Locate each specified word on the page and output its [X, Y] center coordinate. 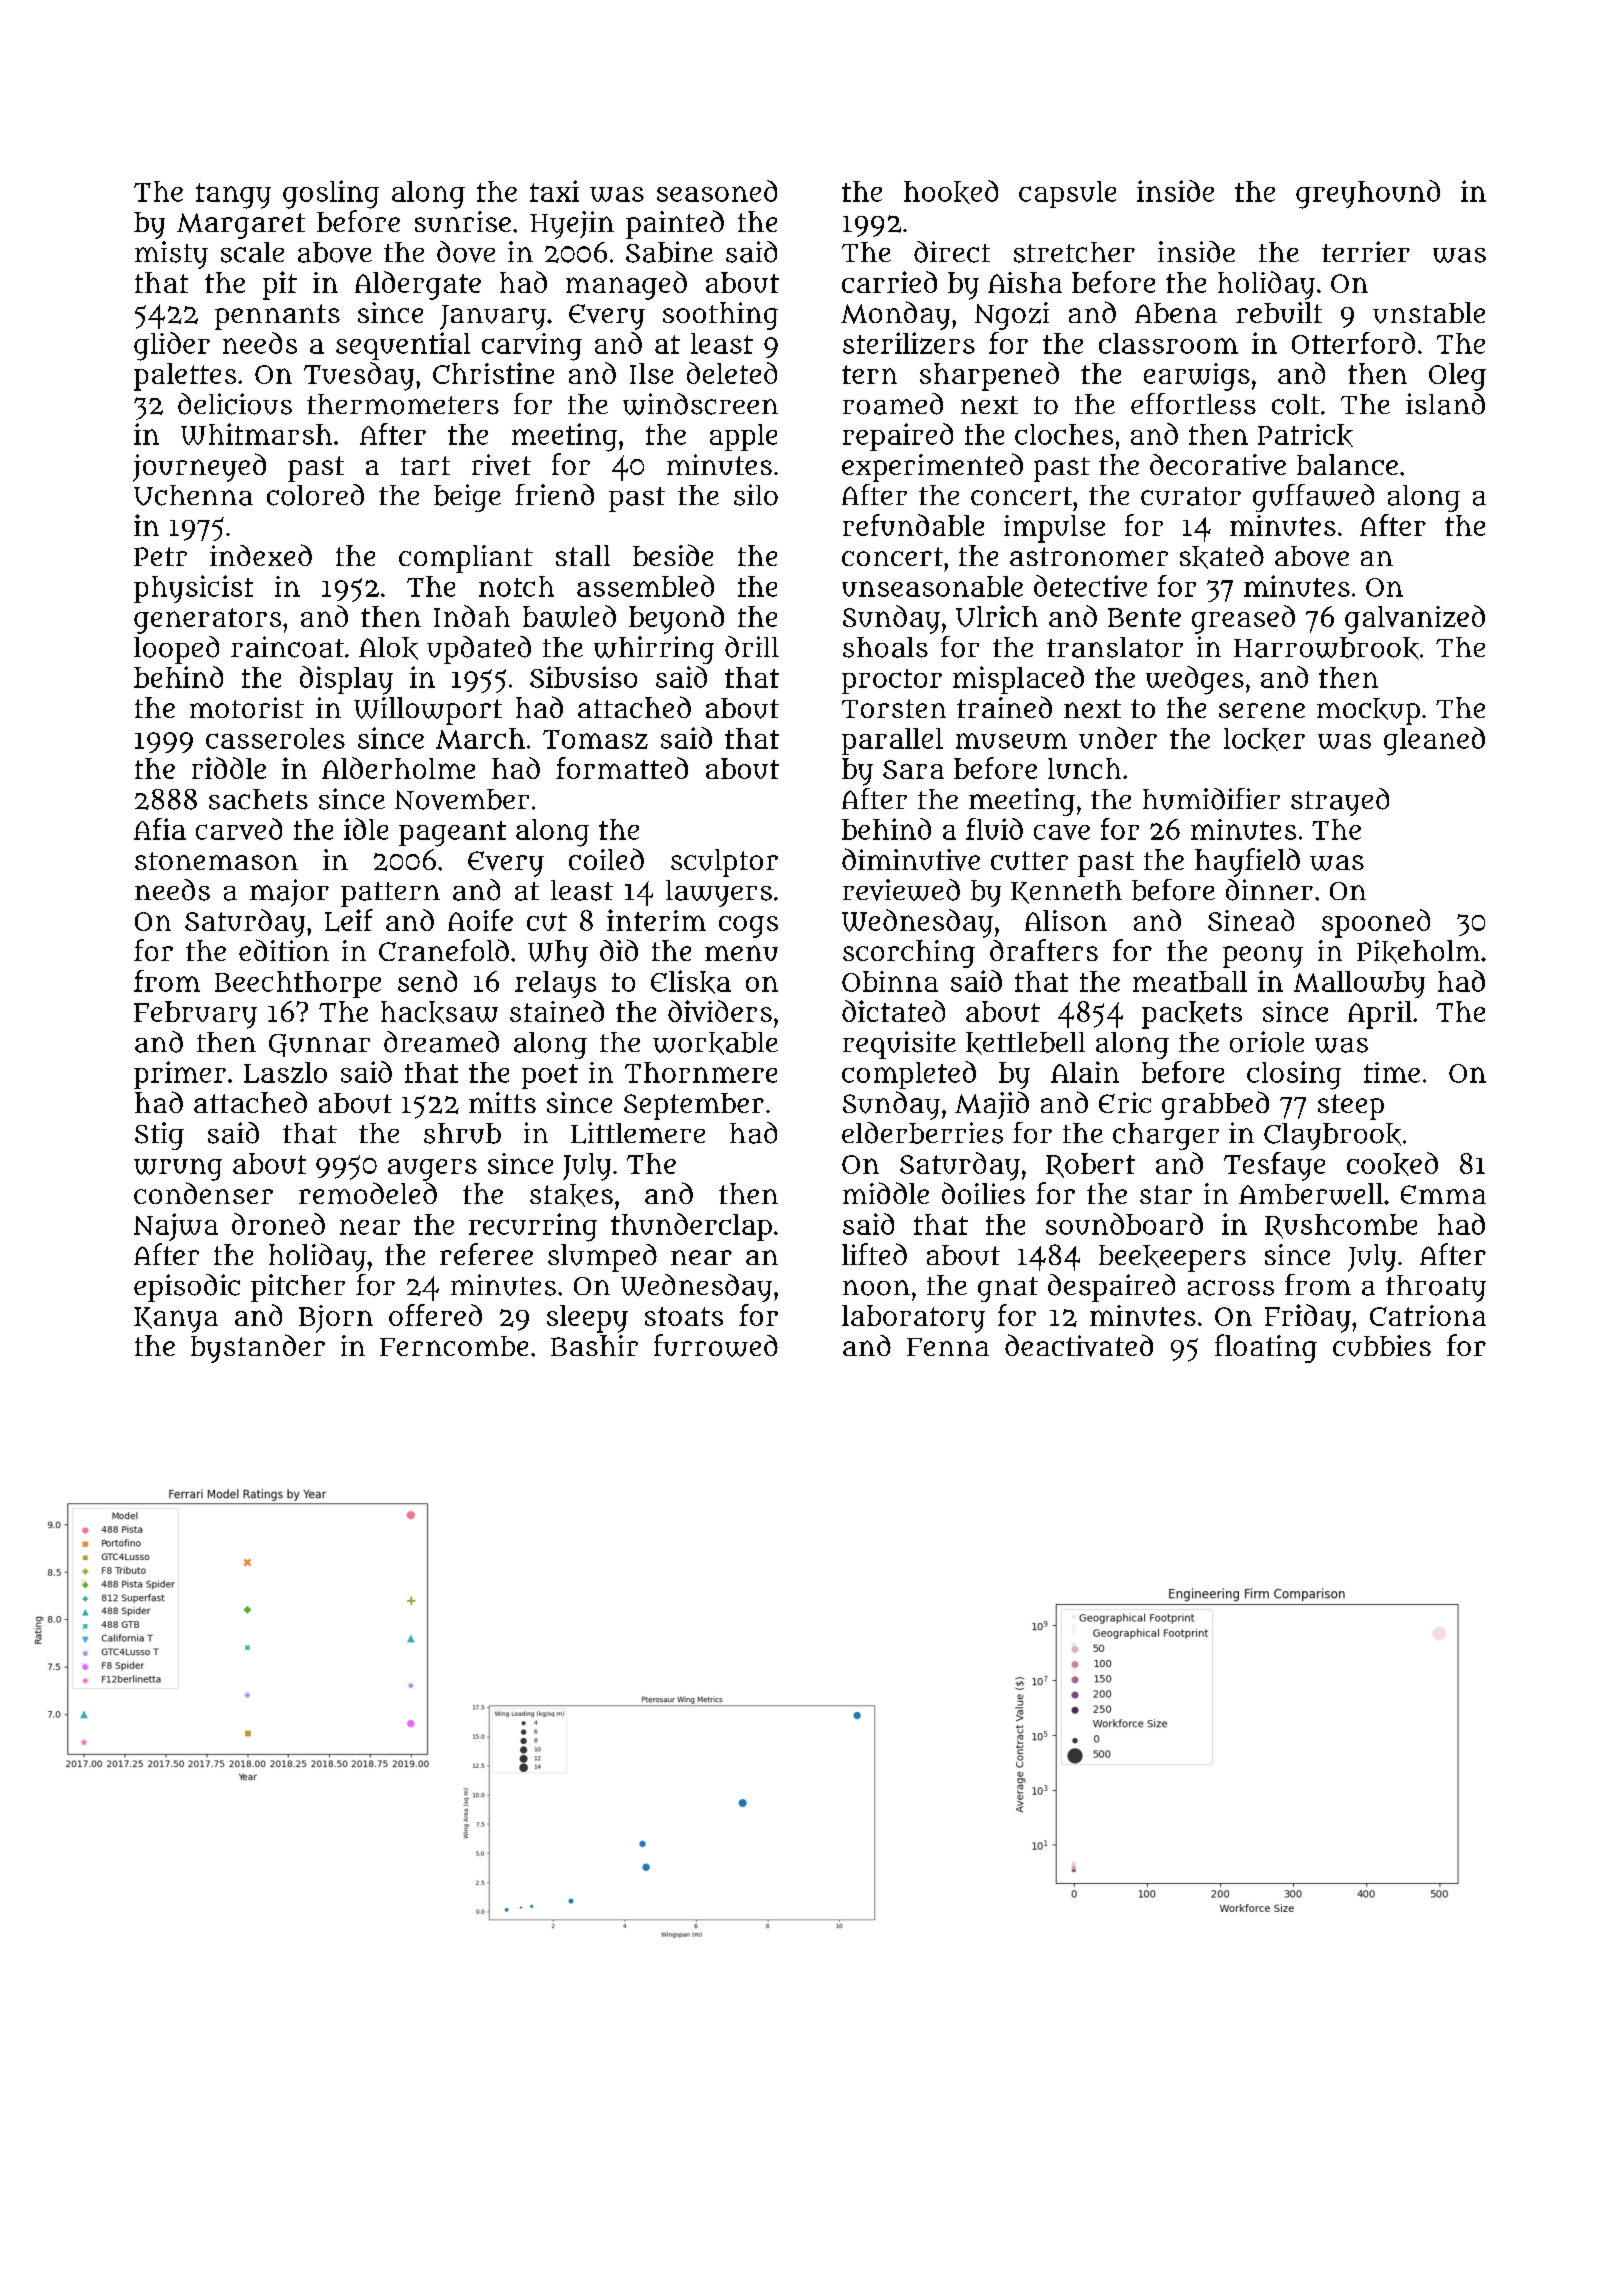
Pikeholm [1418, 952]
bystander [258, 1348]
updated [479, 650]
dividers [720, 1011]
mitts [502, 1102]
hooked [951, 192]
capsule [1067, 194]
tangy [233, 196]
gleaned [1434, 741]
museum [1011, 741]
